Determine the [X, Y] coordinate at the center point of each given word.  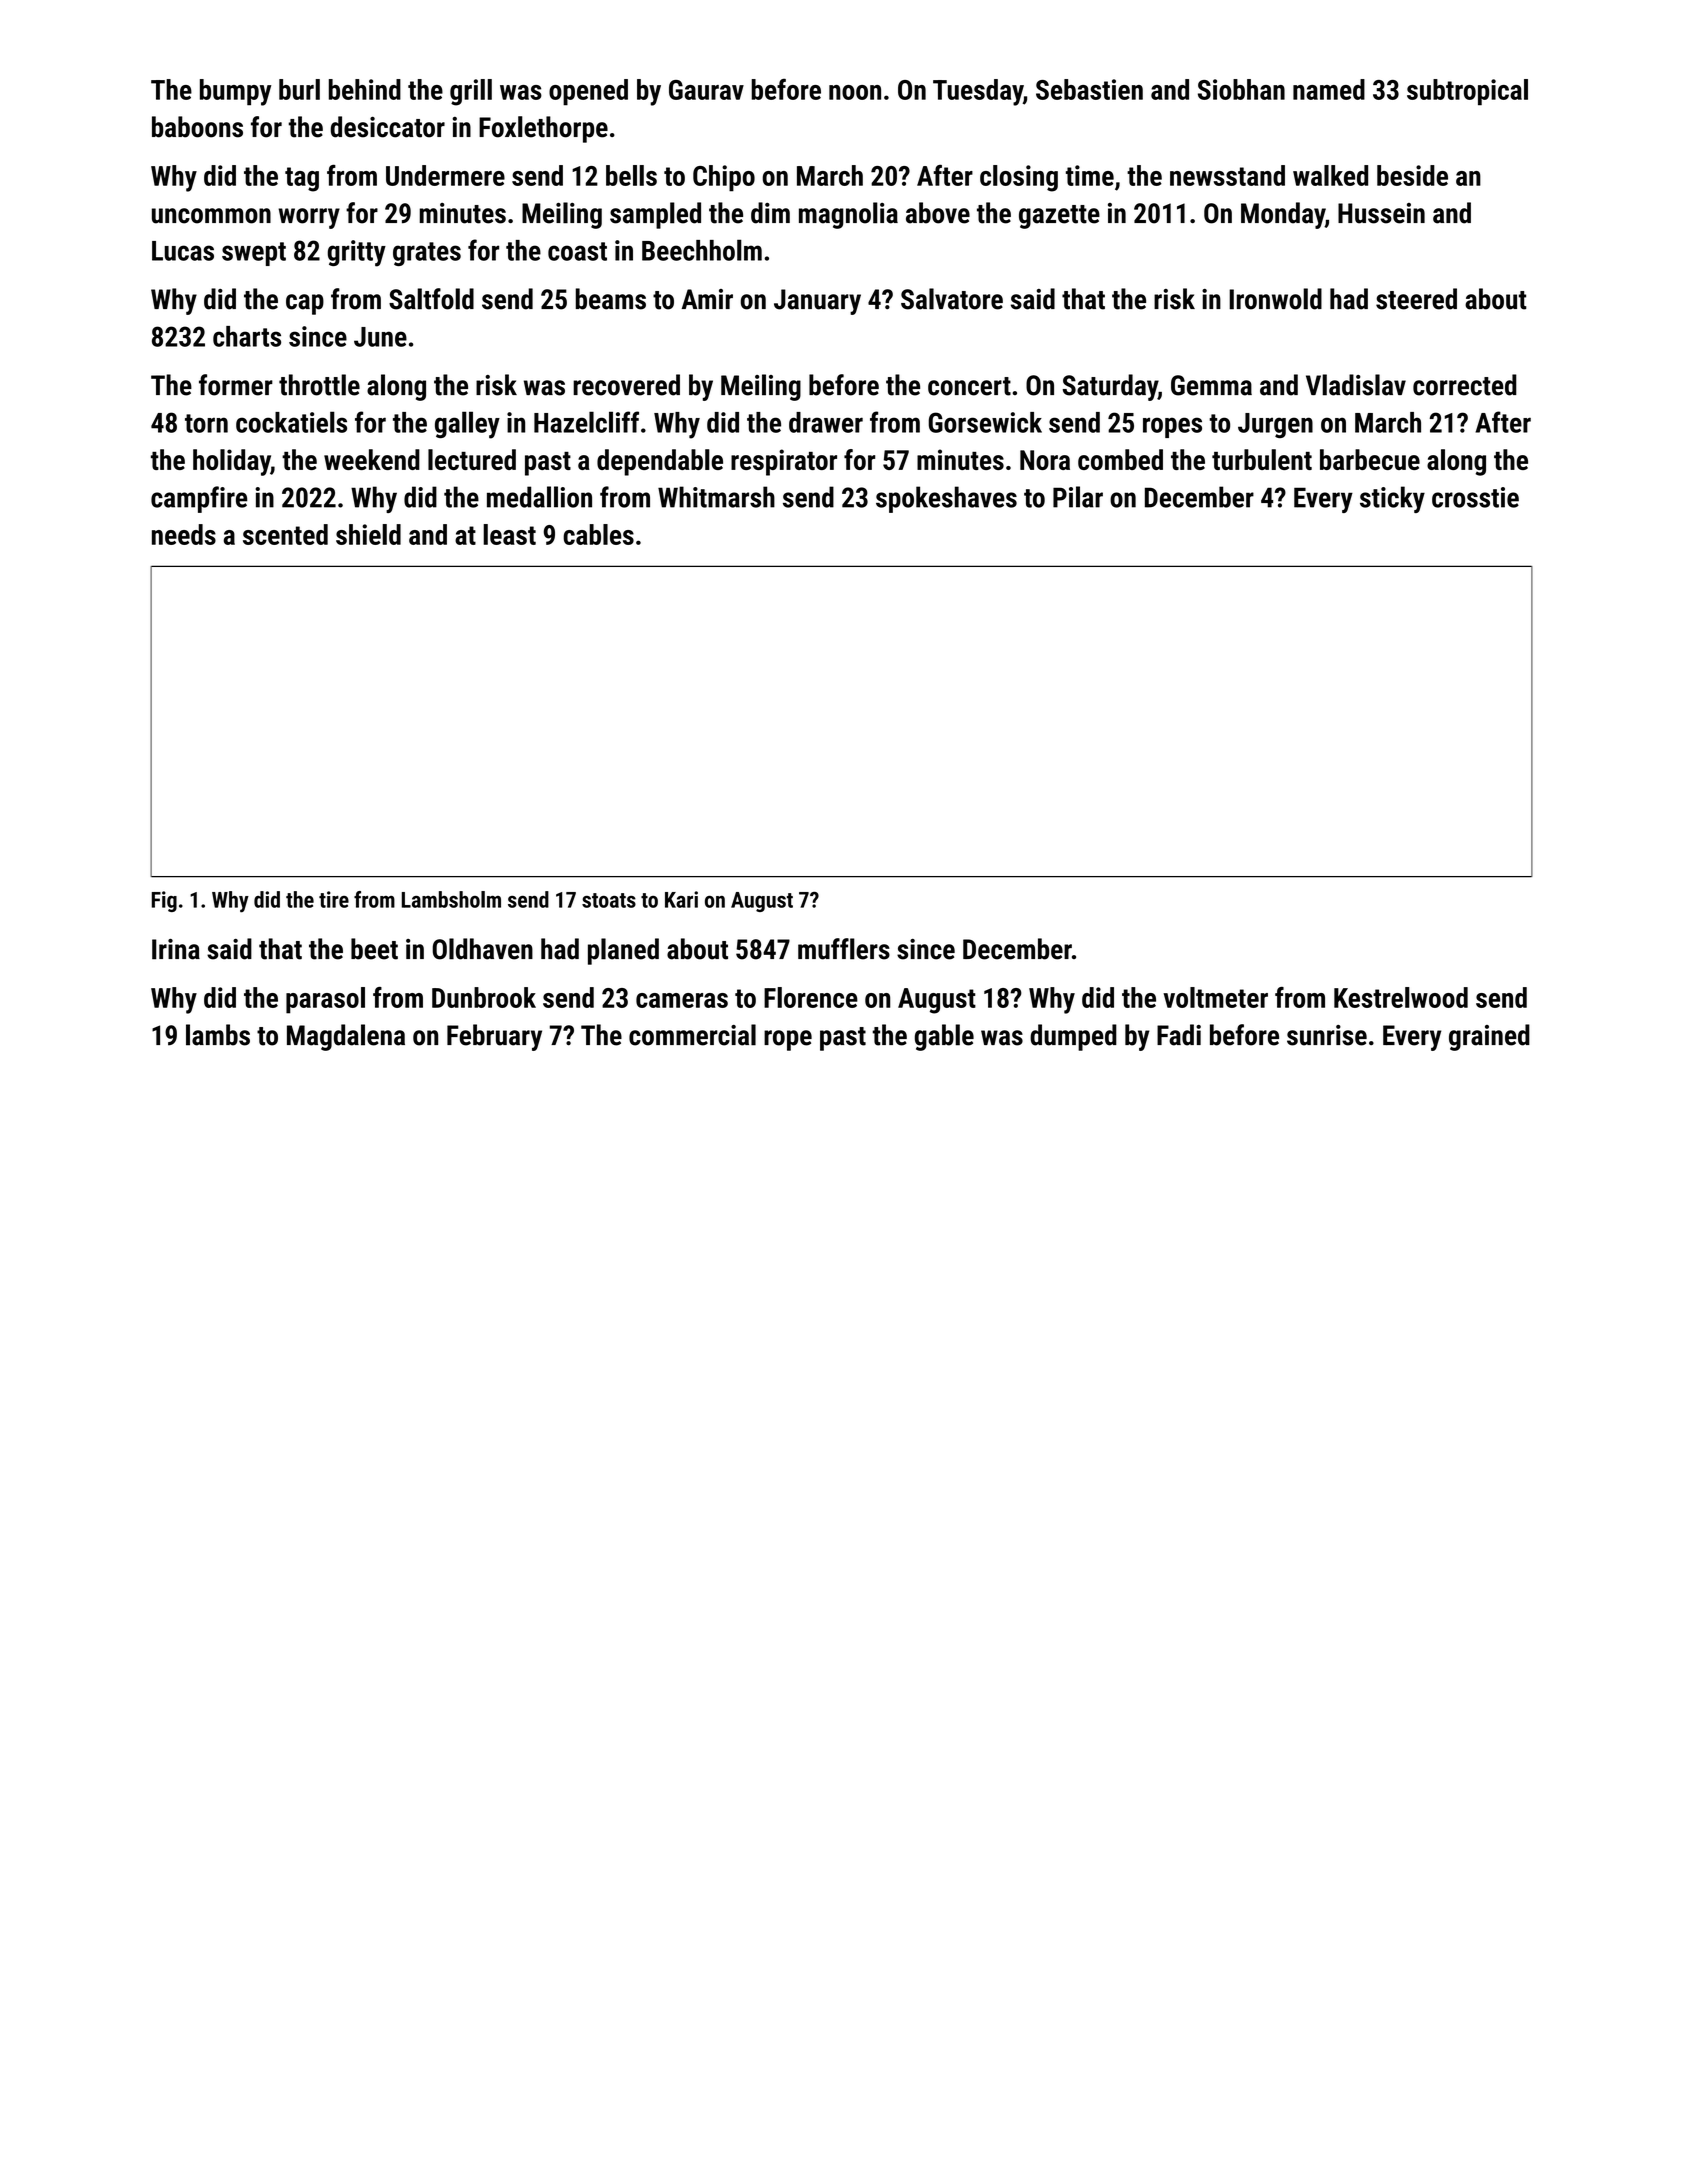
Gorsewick [985, 422]
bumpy [235, 92]
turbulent [1262, 459]
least [509, 534]
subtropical [1467, 92]
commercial [692, 1035]
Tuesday [978, 92]
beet [374, 949]
